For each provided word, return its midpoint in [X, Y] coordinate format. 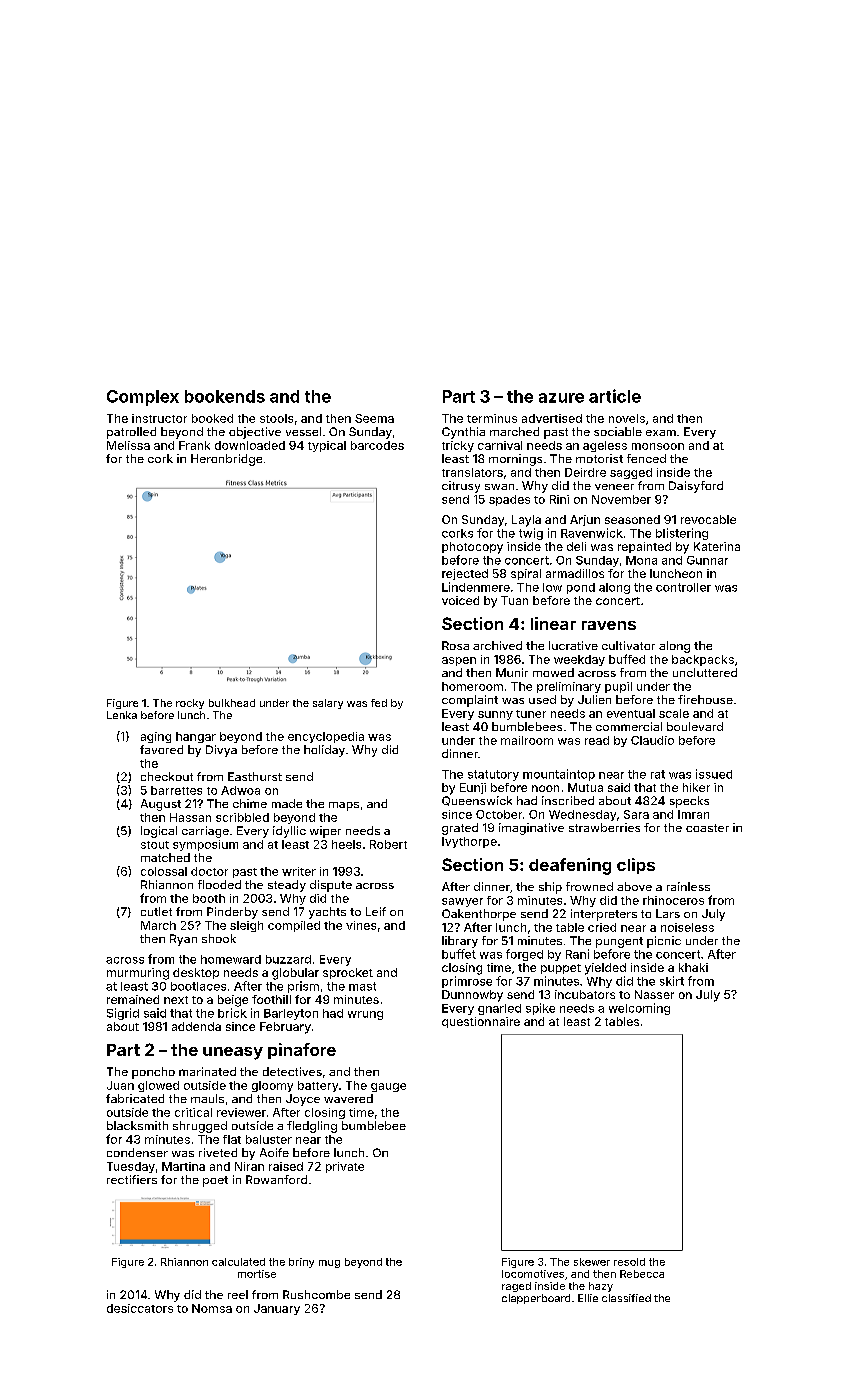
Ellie [588, 1298]
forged [524, 955]
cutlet [156, 911]
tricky [458, 446]
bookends [225, 396]
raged [516, 1287]
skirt [672, 981]
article [615, 396]
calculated [238, 1262]
